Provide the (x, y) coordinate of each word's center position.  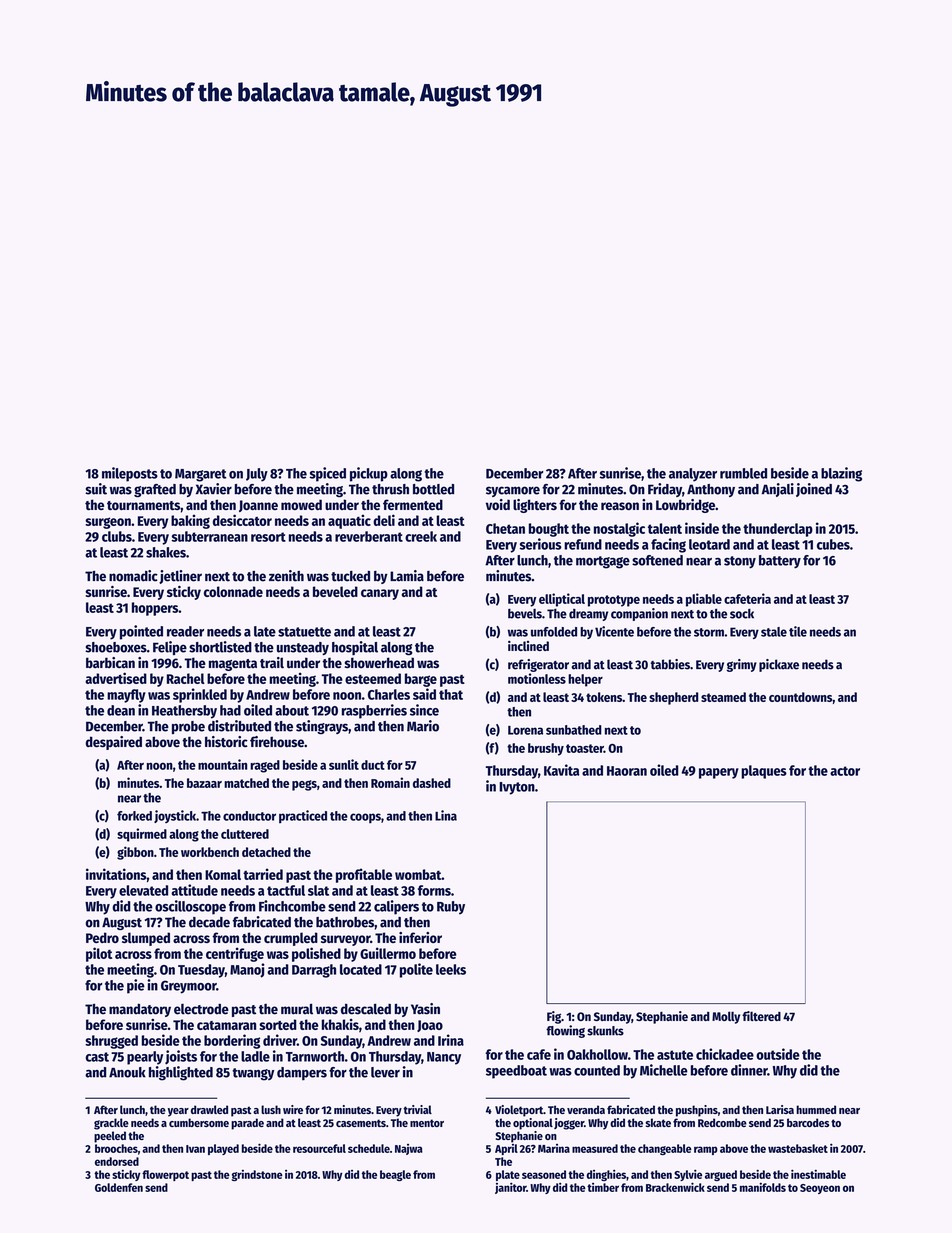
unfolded (554, 632)
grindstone (257, 1175)
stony (740, 562)
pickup (369, 474)
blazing (841, 474)
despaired (114, 743)
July (257, 475)
